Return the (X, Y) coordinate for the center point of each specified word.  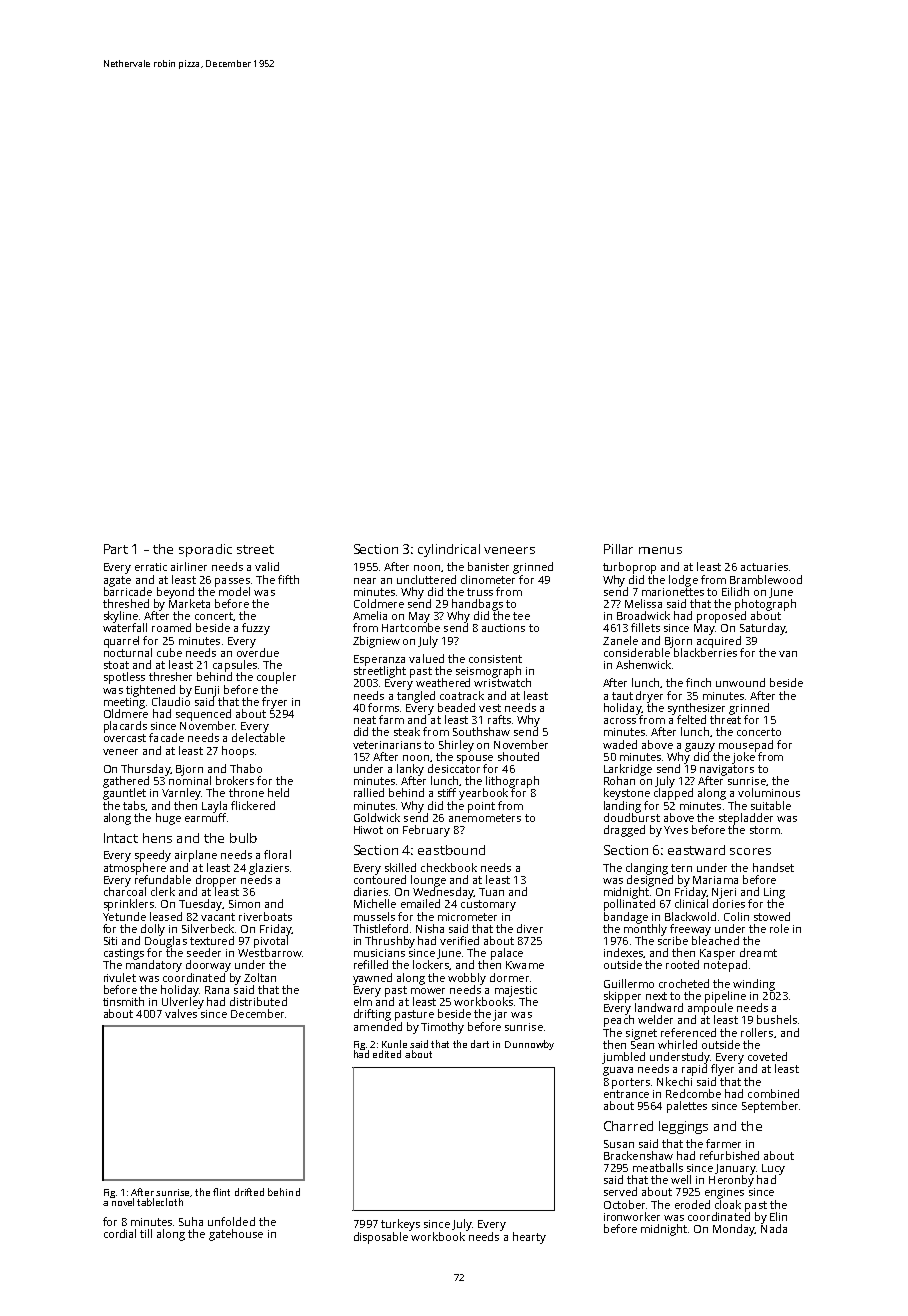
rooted (682, 964)
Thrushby (390, 942)
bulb (243, 838)
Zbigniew (376, 642)
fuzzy (256, 629)
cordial (120, 1233)
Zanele (620, 640)
